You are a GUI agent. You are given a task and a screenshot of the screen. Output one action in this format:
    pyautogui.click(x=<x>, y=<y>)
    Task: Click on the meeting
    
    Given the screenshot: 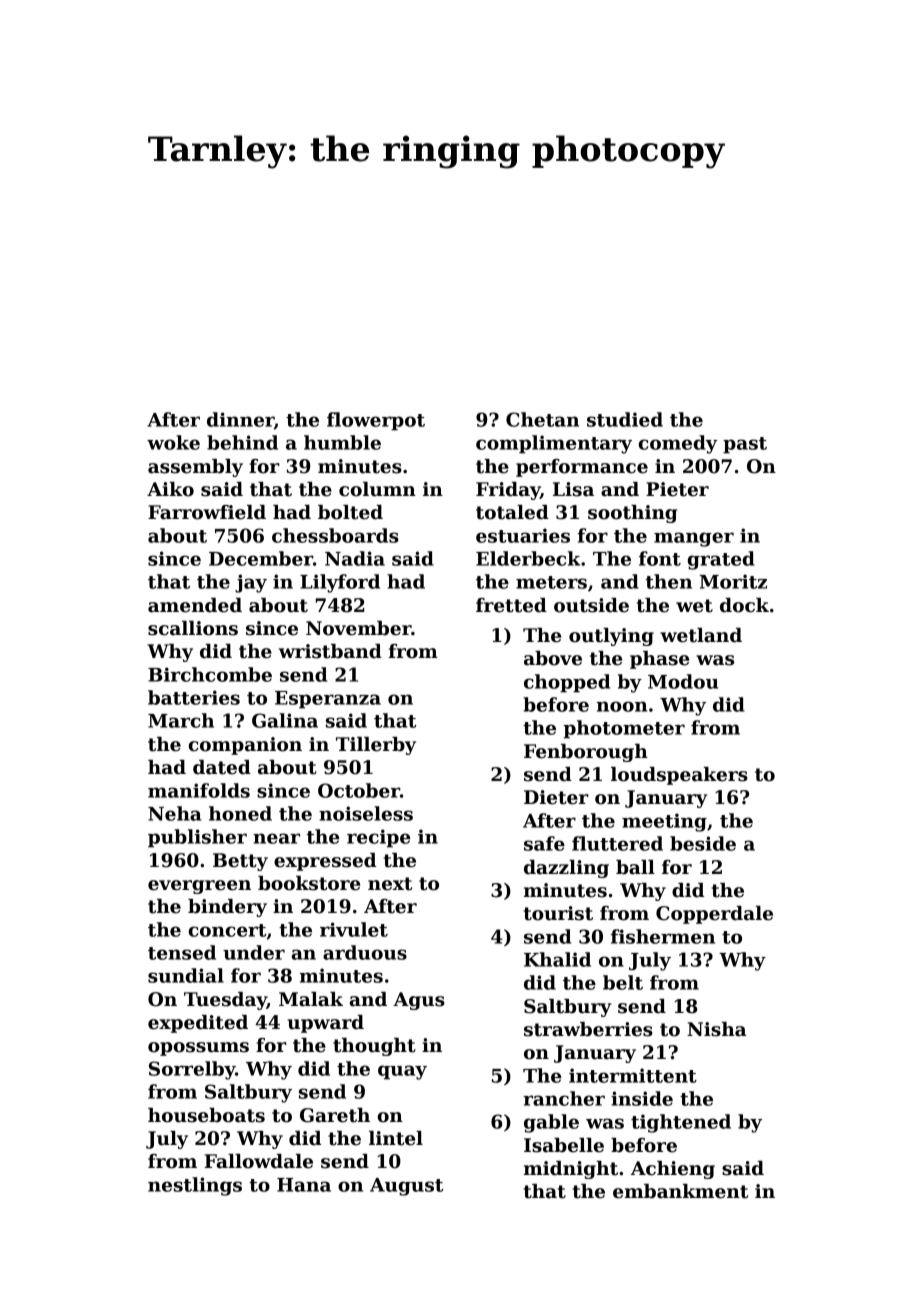 What is the action you would take?
    pyautogui.click(x=664, y=822)
